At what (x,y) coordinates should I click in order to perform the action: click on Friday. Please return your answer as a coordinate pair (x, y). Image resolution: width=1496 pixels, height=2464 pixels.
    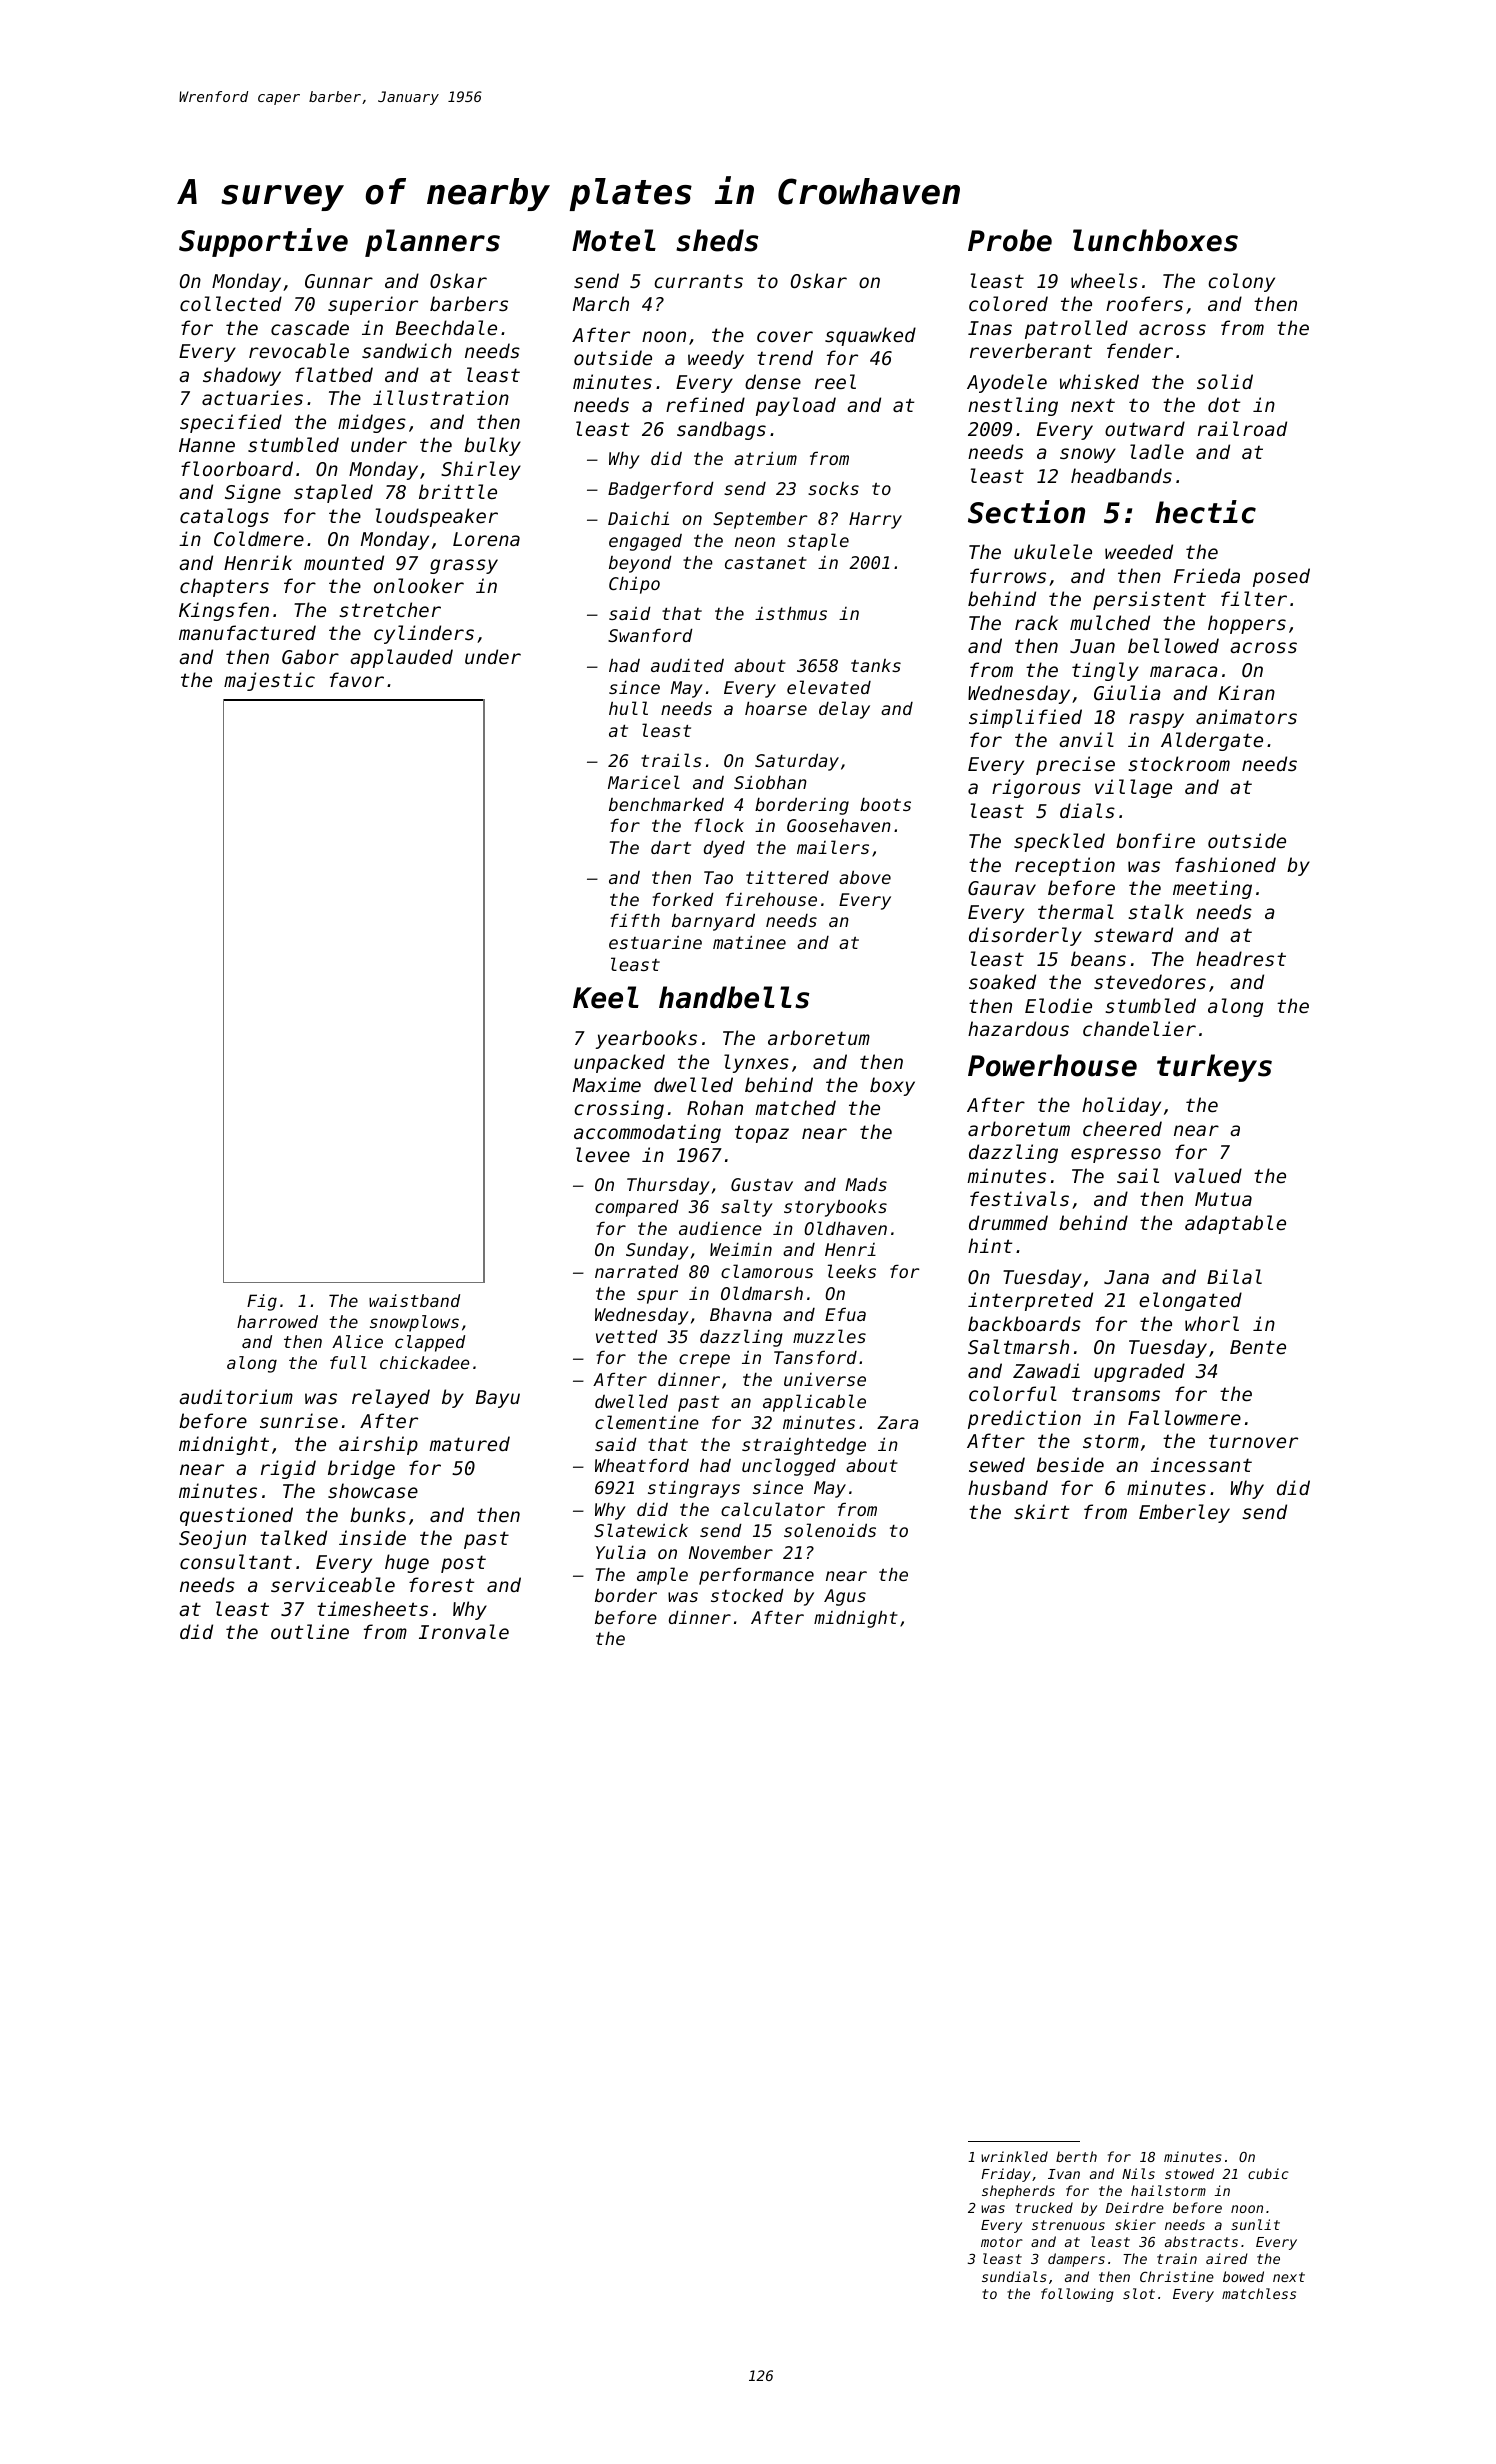
    Looking at the image, I should click on (1006, 2175).
